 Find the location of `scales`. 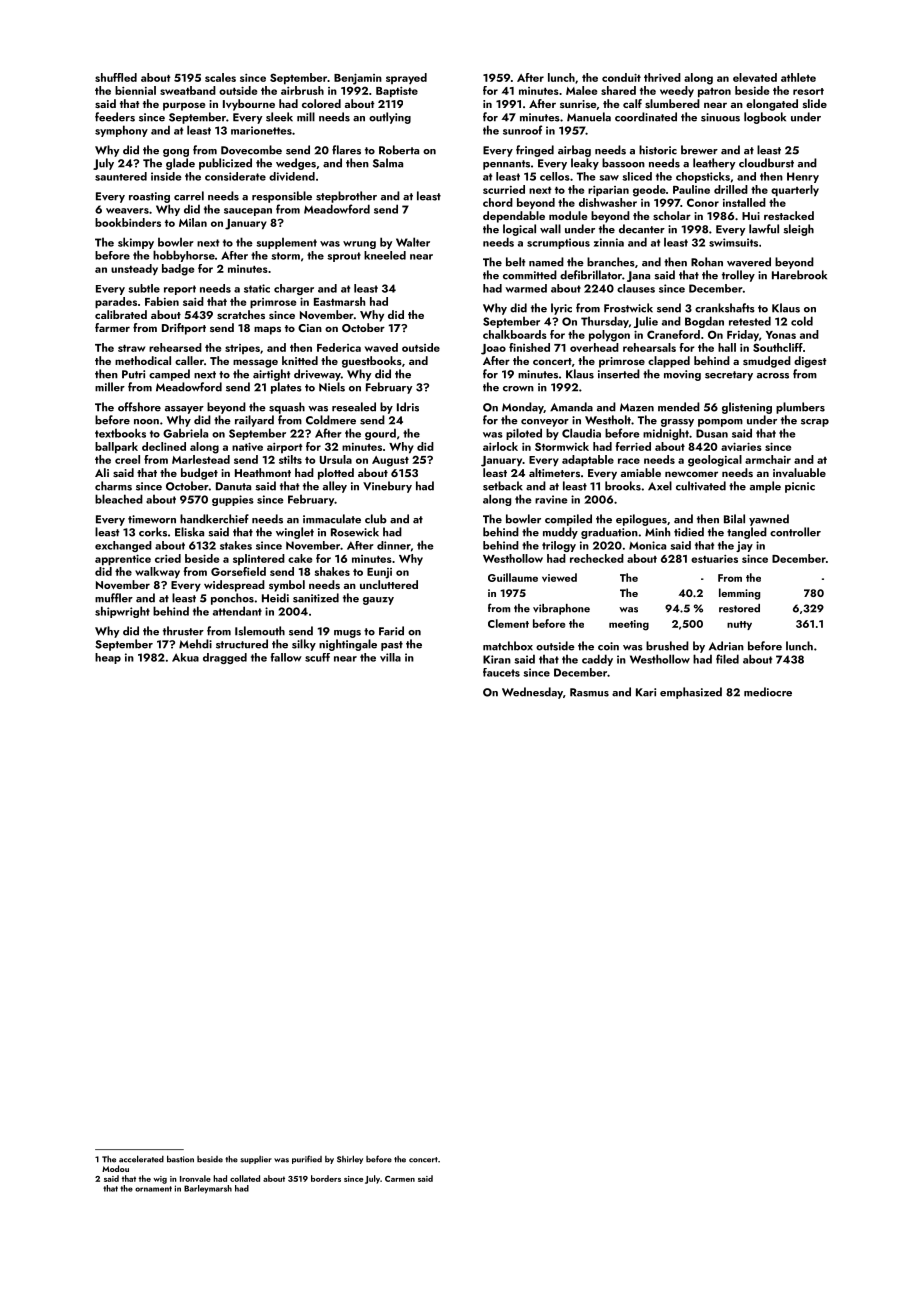

scales is located at coordinates (220, 77).
